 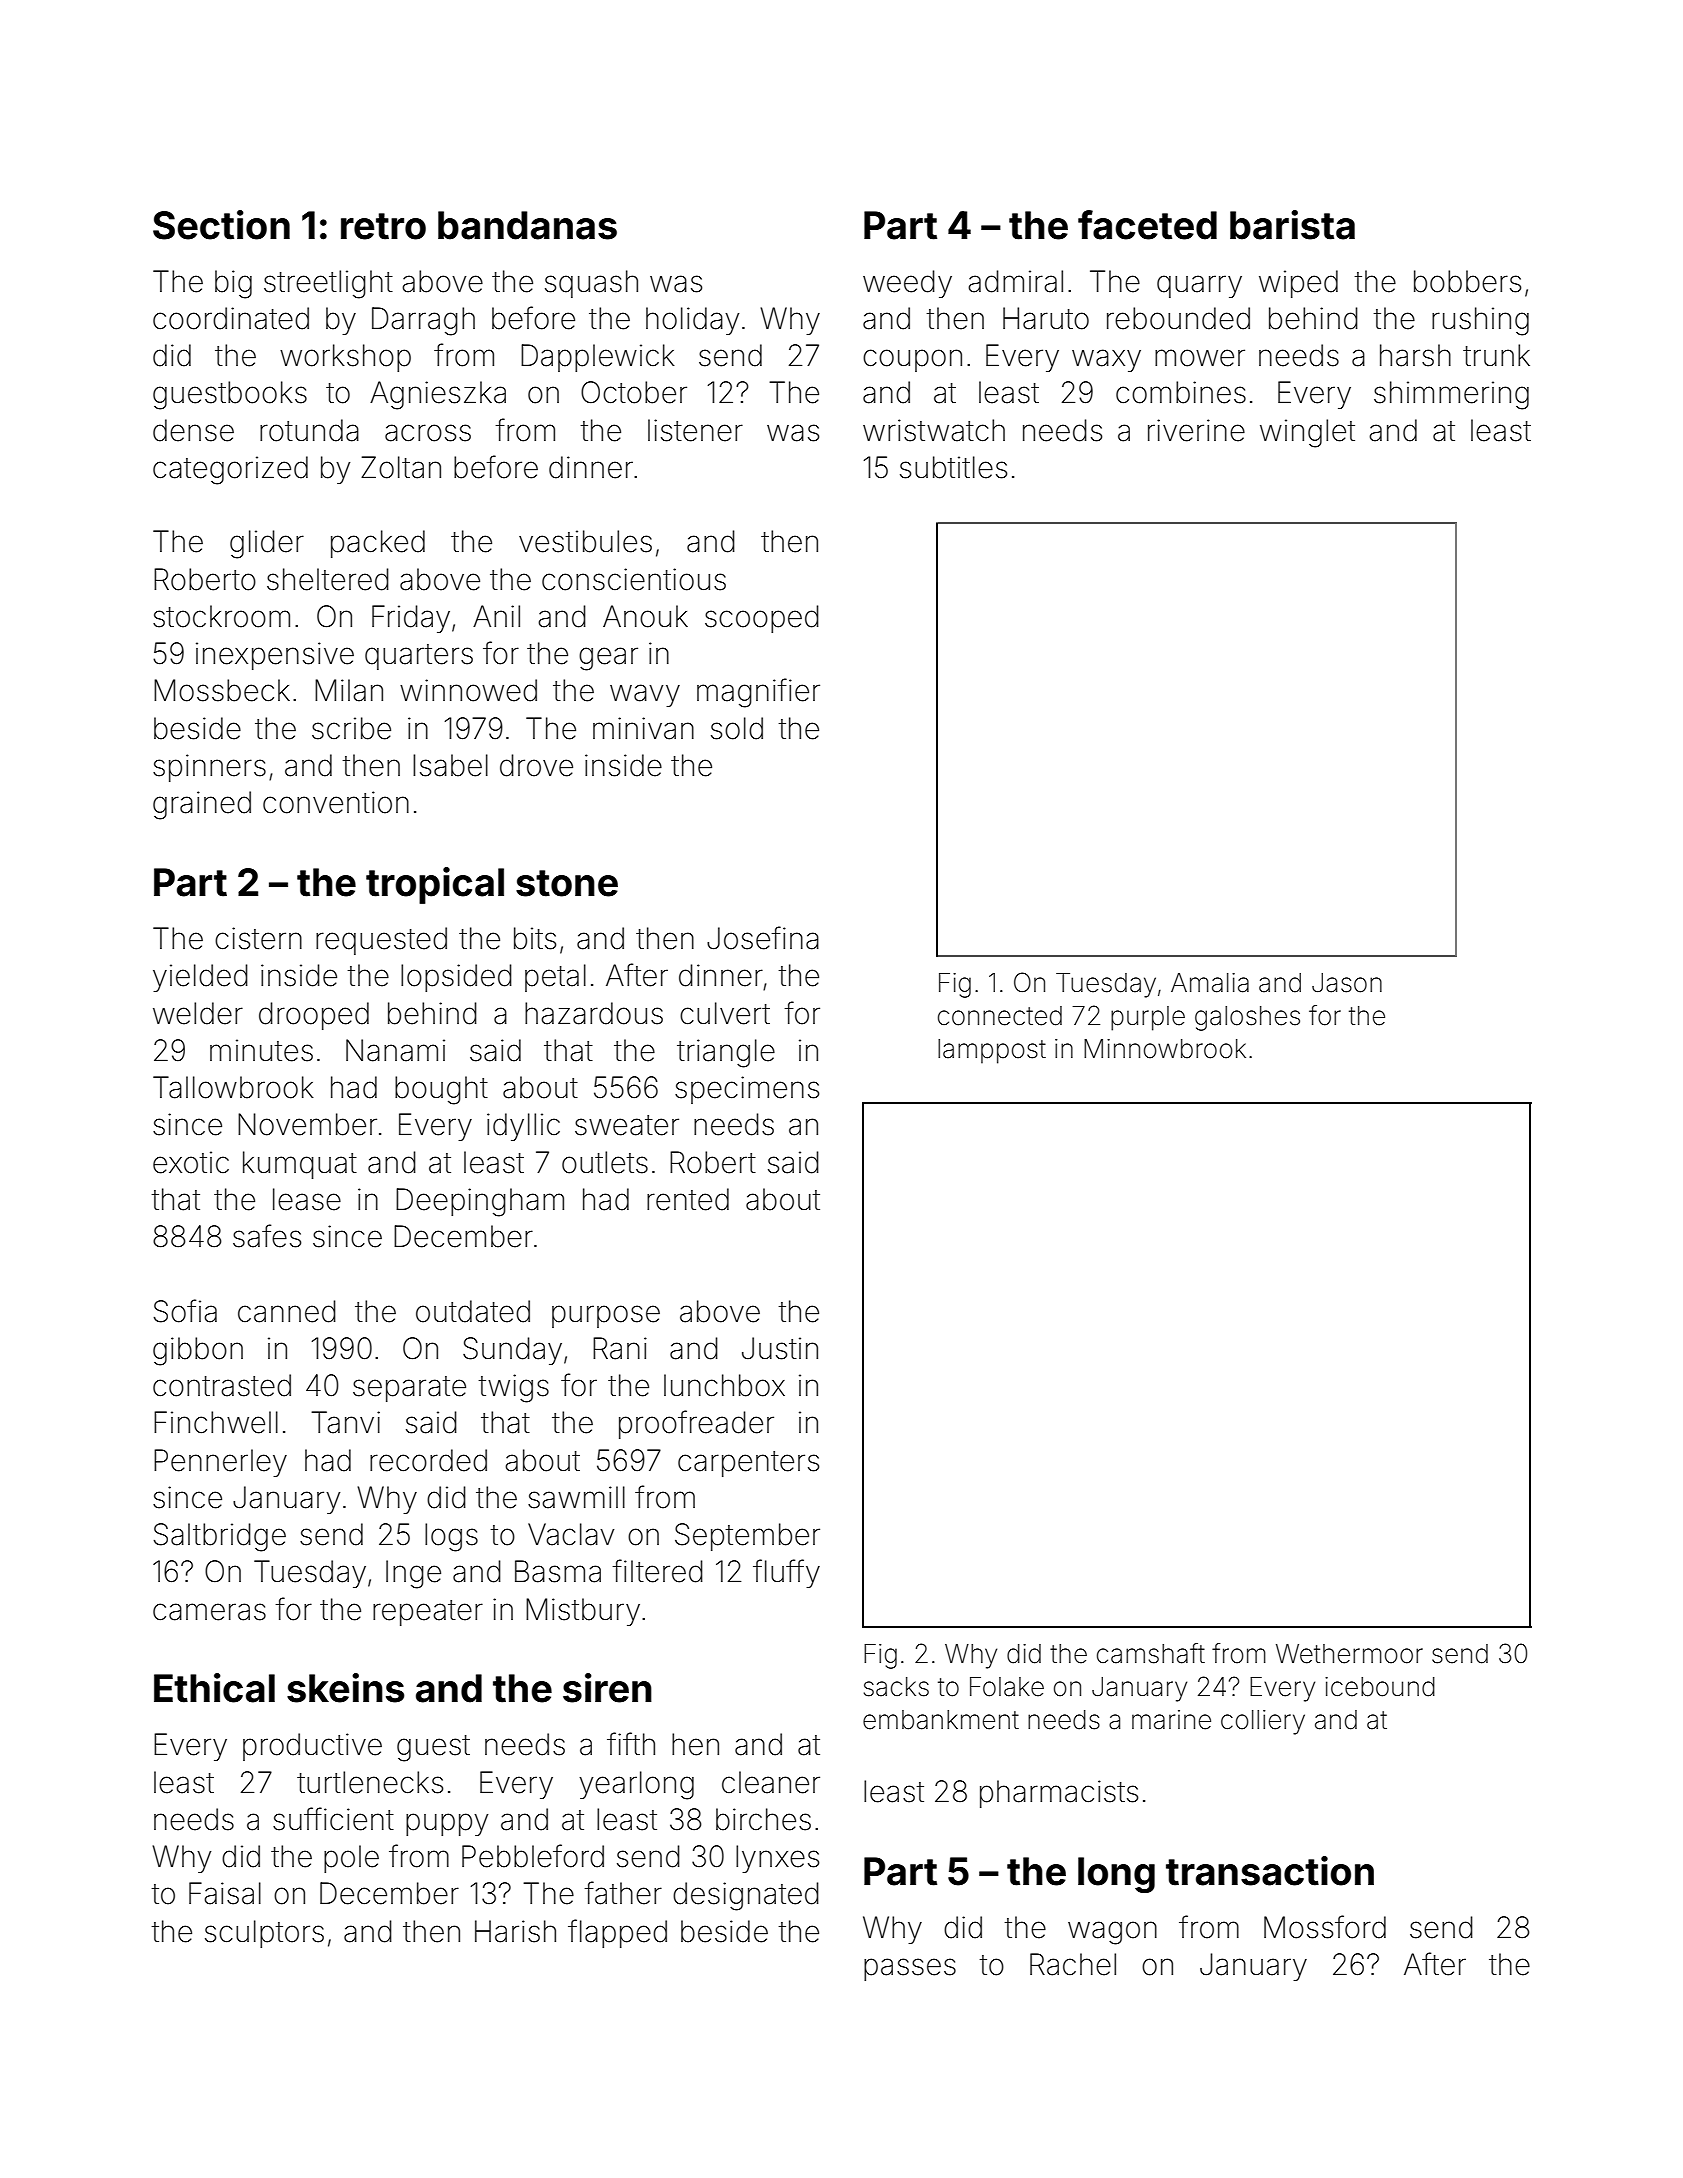 What do you see at coordinates (395, 1050) in the screenshot?
I see `Nanami` at bounding box center [395, 1050].
